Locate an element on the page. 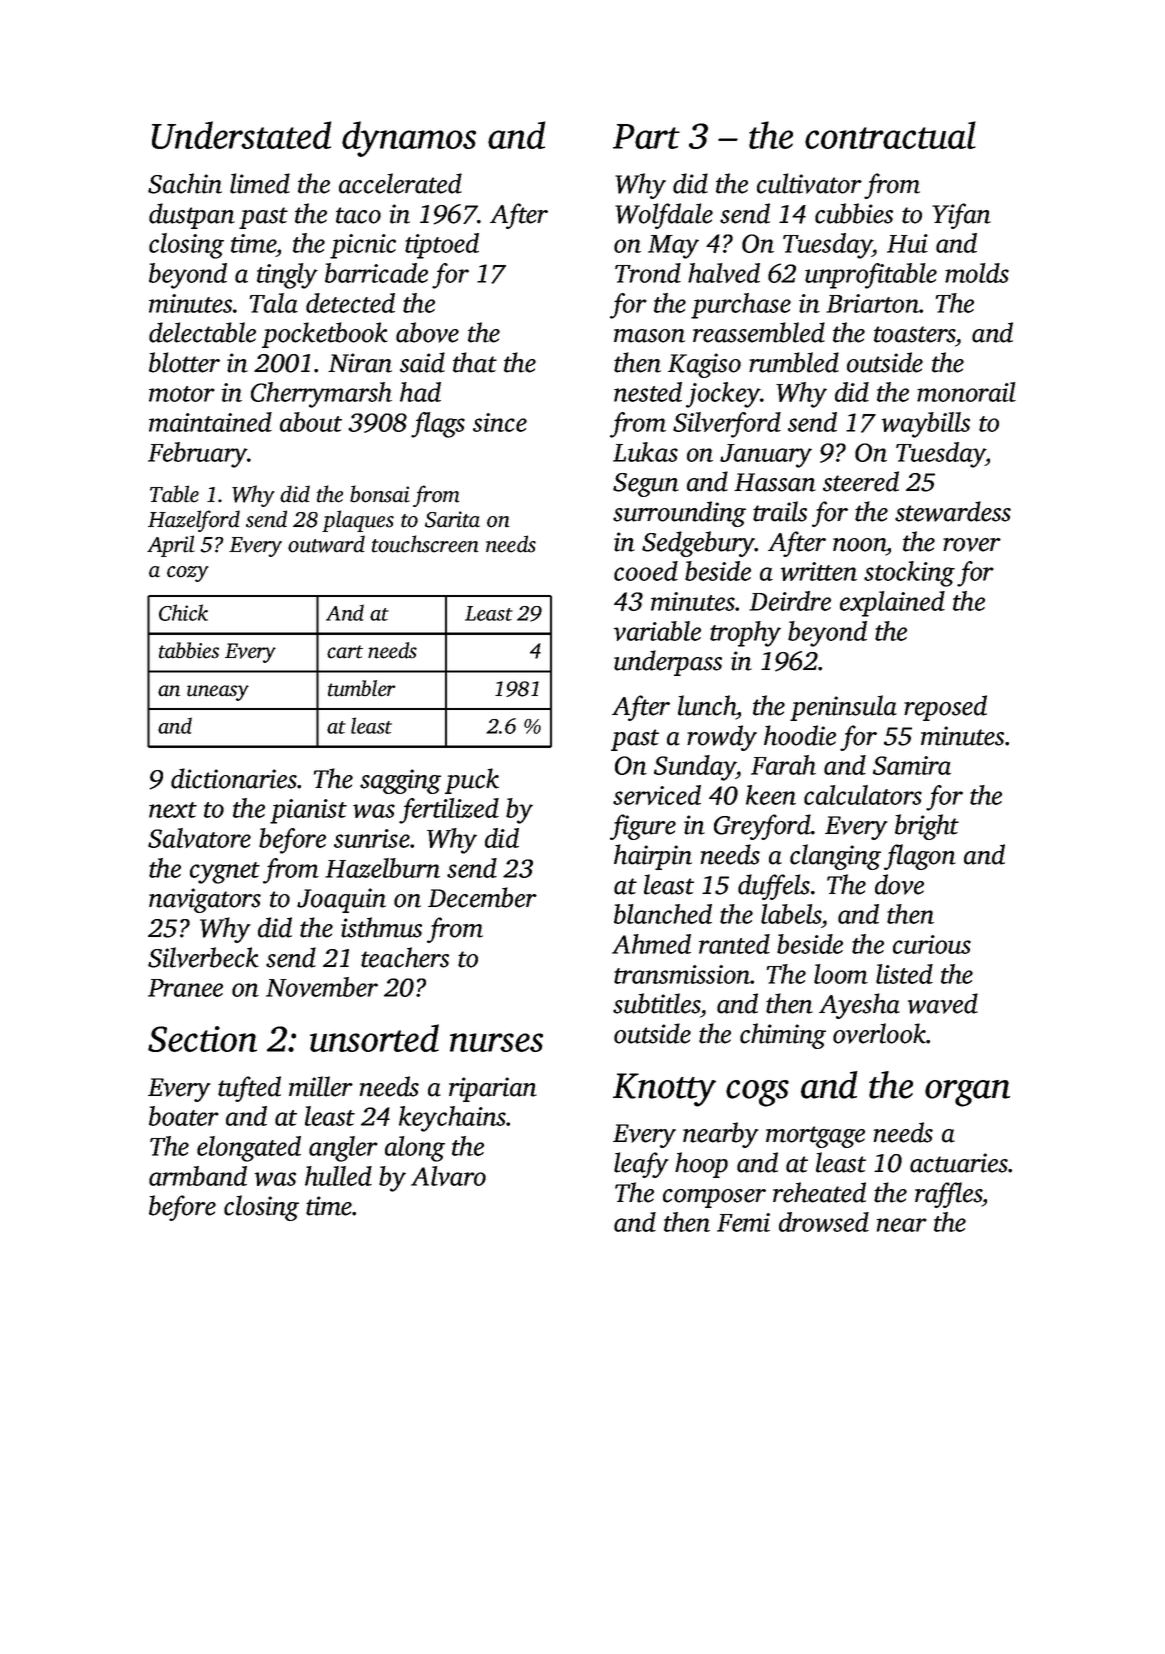 This document has height=1654, width=1165. cygnet is located at coordinates (225, 873).
